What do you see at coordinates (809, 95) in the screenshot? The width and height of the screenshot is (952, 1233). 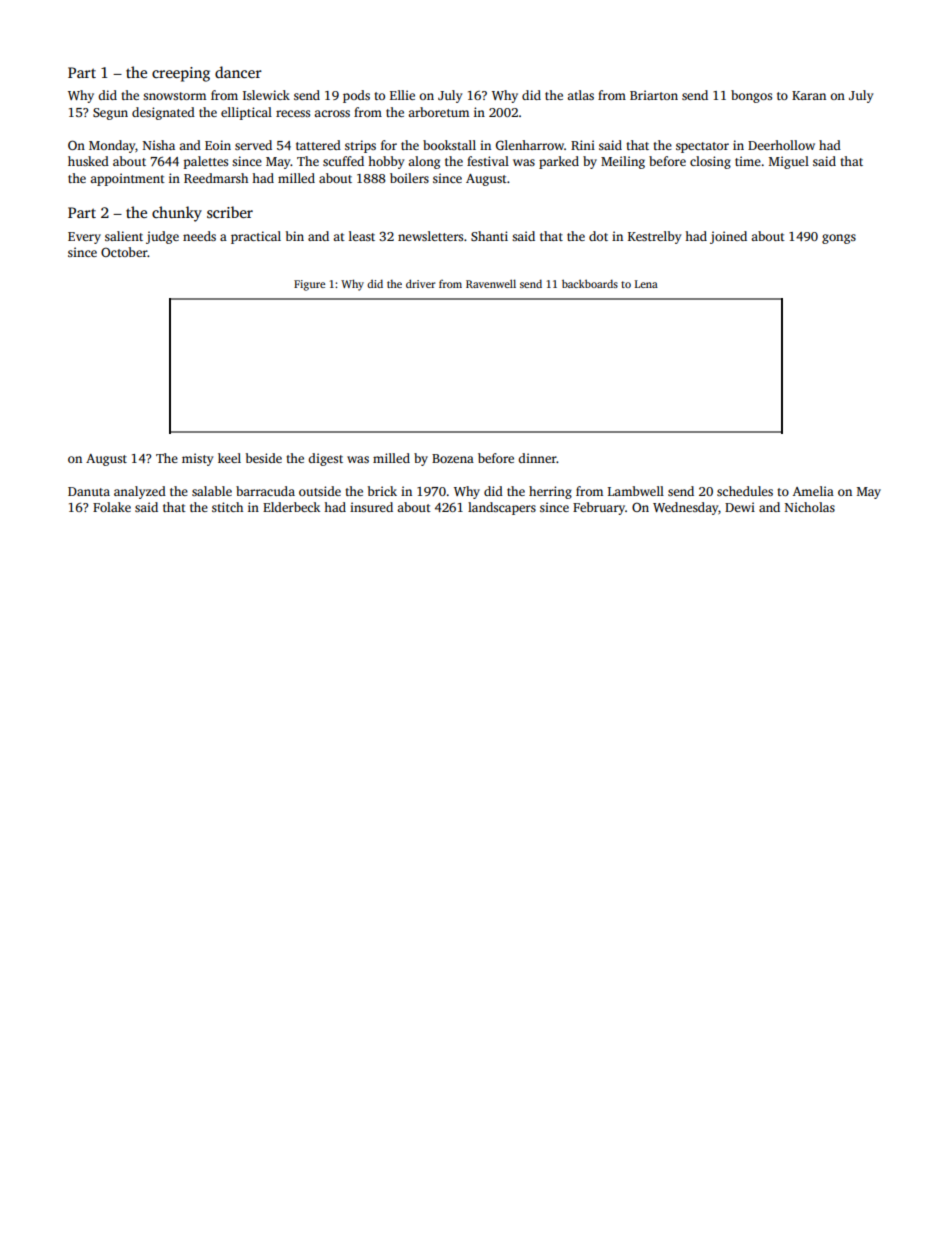 I see `Karan` at bounding box center [809, 95].
